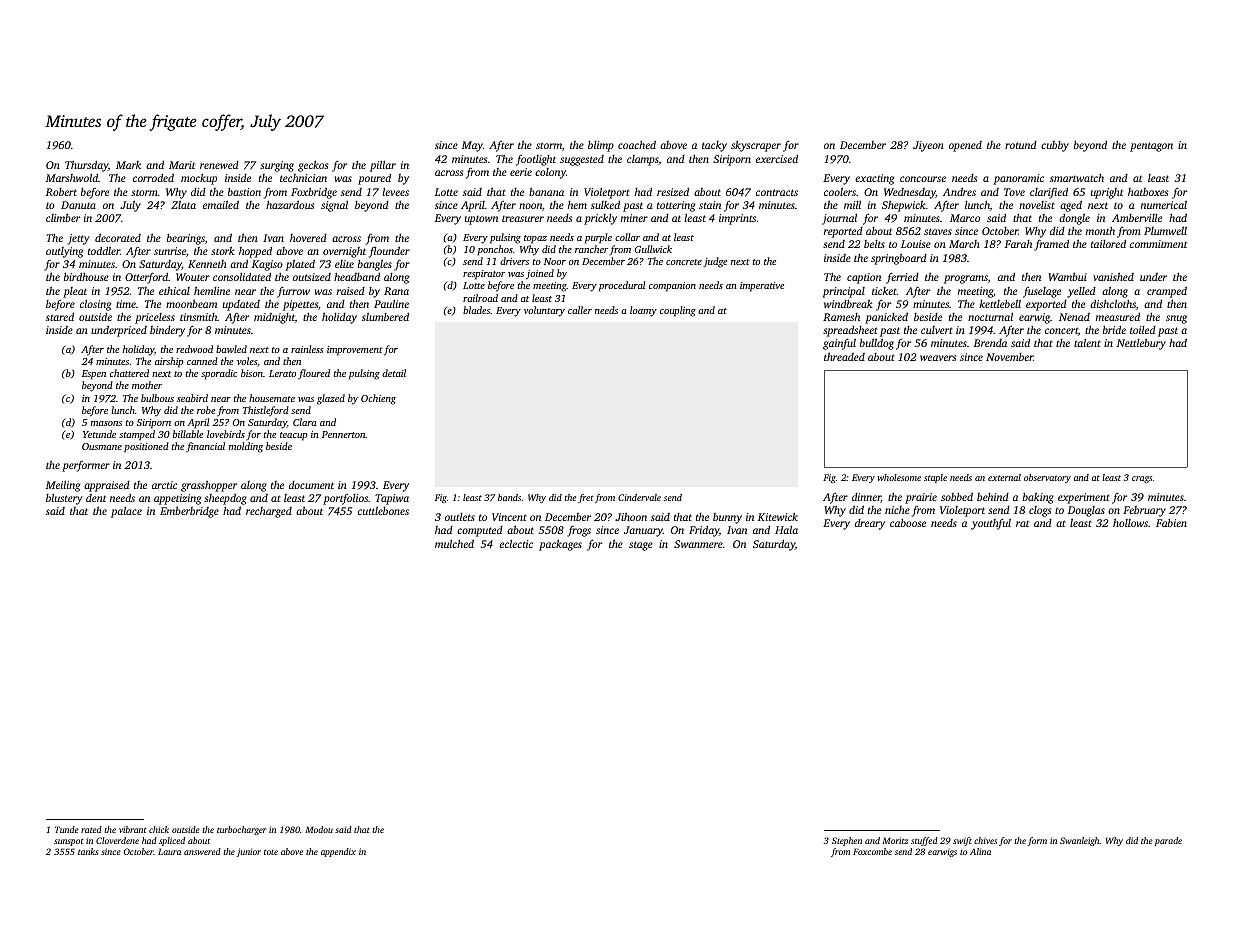 The image size is (1233, 952). Describe the element at coordinates (872, 851) in the screenshot. I see `Foxcombe` at that location.
